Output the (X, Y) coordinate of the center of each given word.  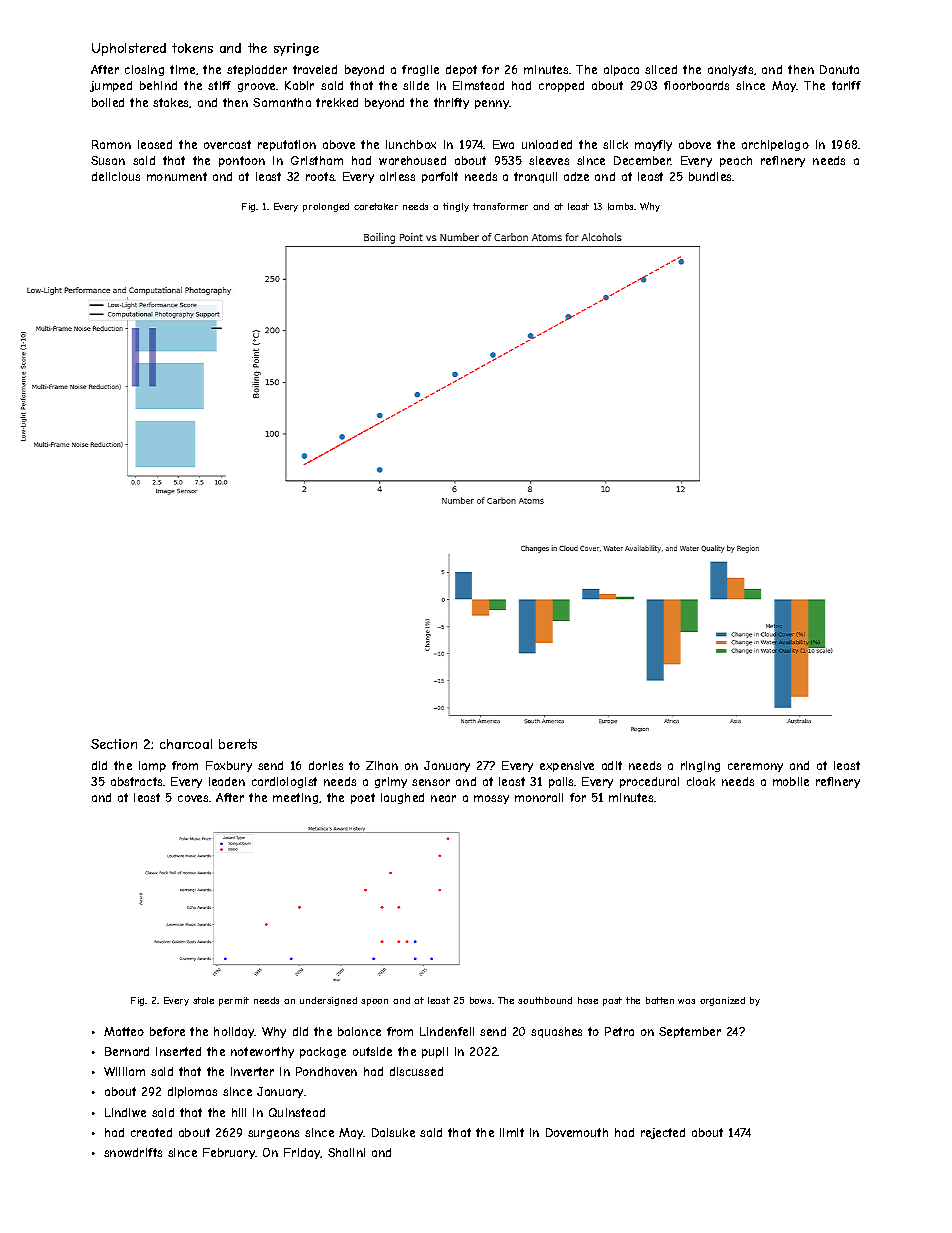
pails (561, 782)
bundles (710, 176)
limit (512, 1132)
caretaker (376, 206)
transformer (500, 206)
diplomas (192, 1092)
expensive (567, 766)
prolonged (326, 207)
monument (177, 176)
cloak (701, 781)
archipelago (775, 145)
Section (114, 744)
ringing (700, 766)
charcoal (186, 744)
